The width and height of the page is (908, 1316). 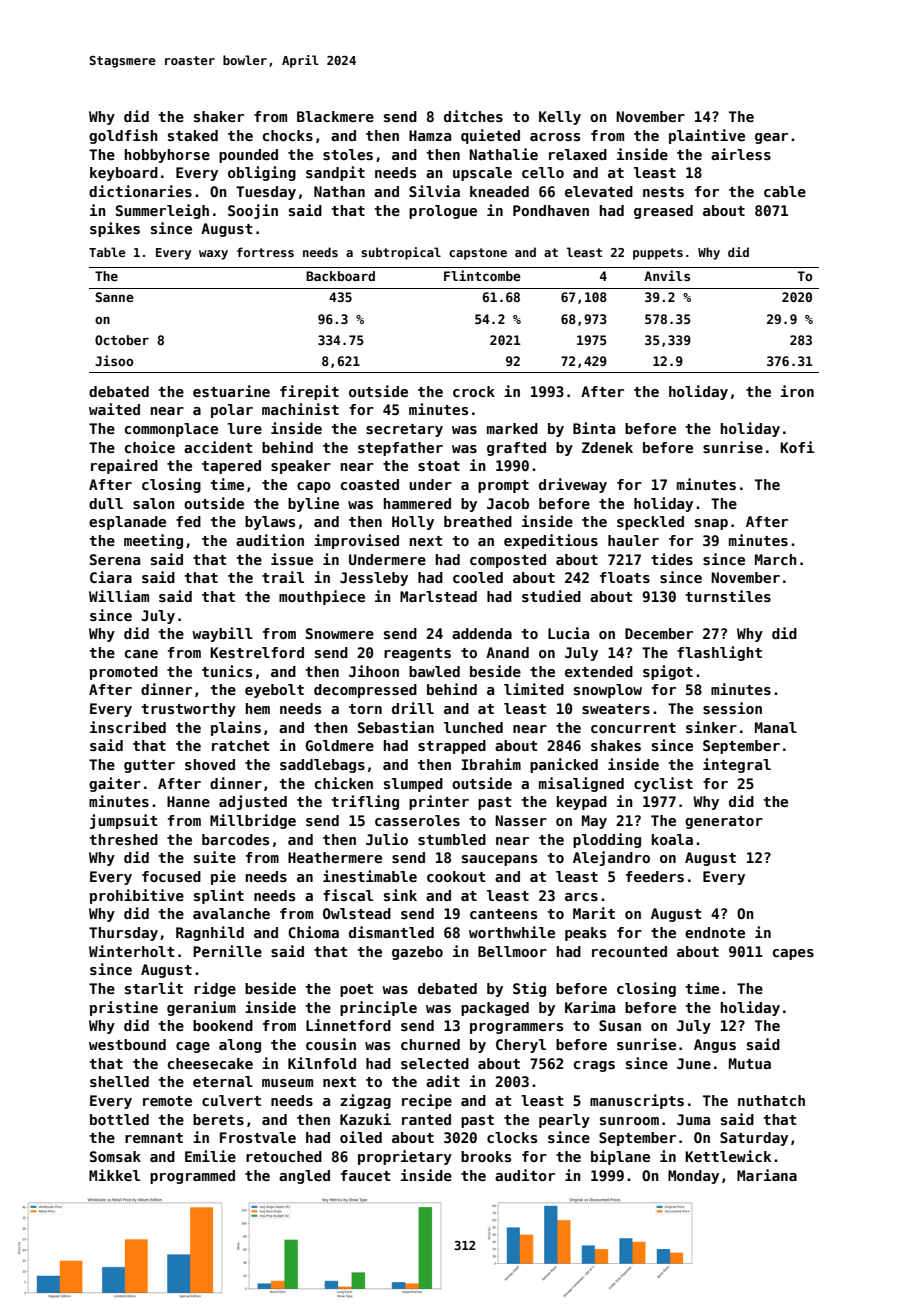 I want to click on lure, so click(x=245, y=428).
